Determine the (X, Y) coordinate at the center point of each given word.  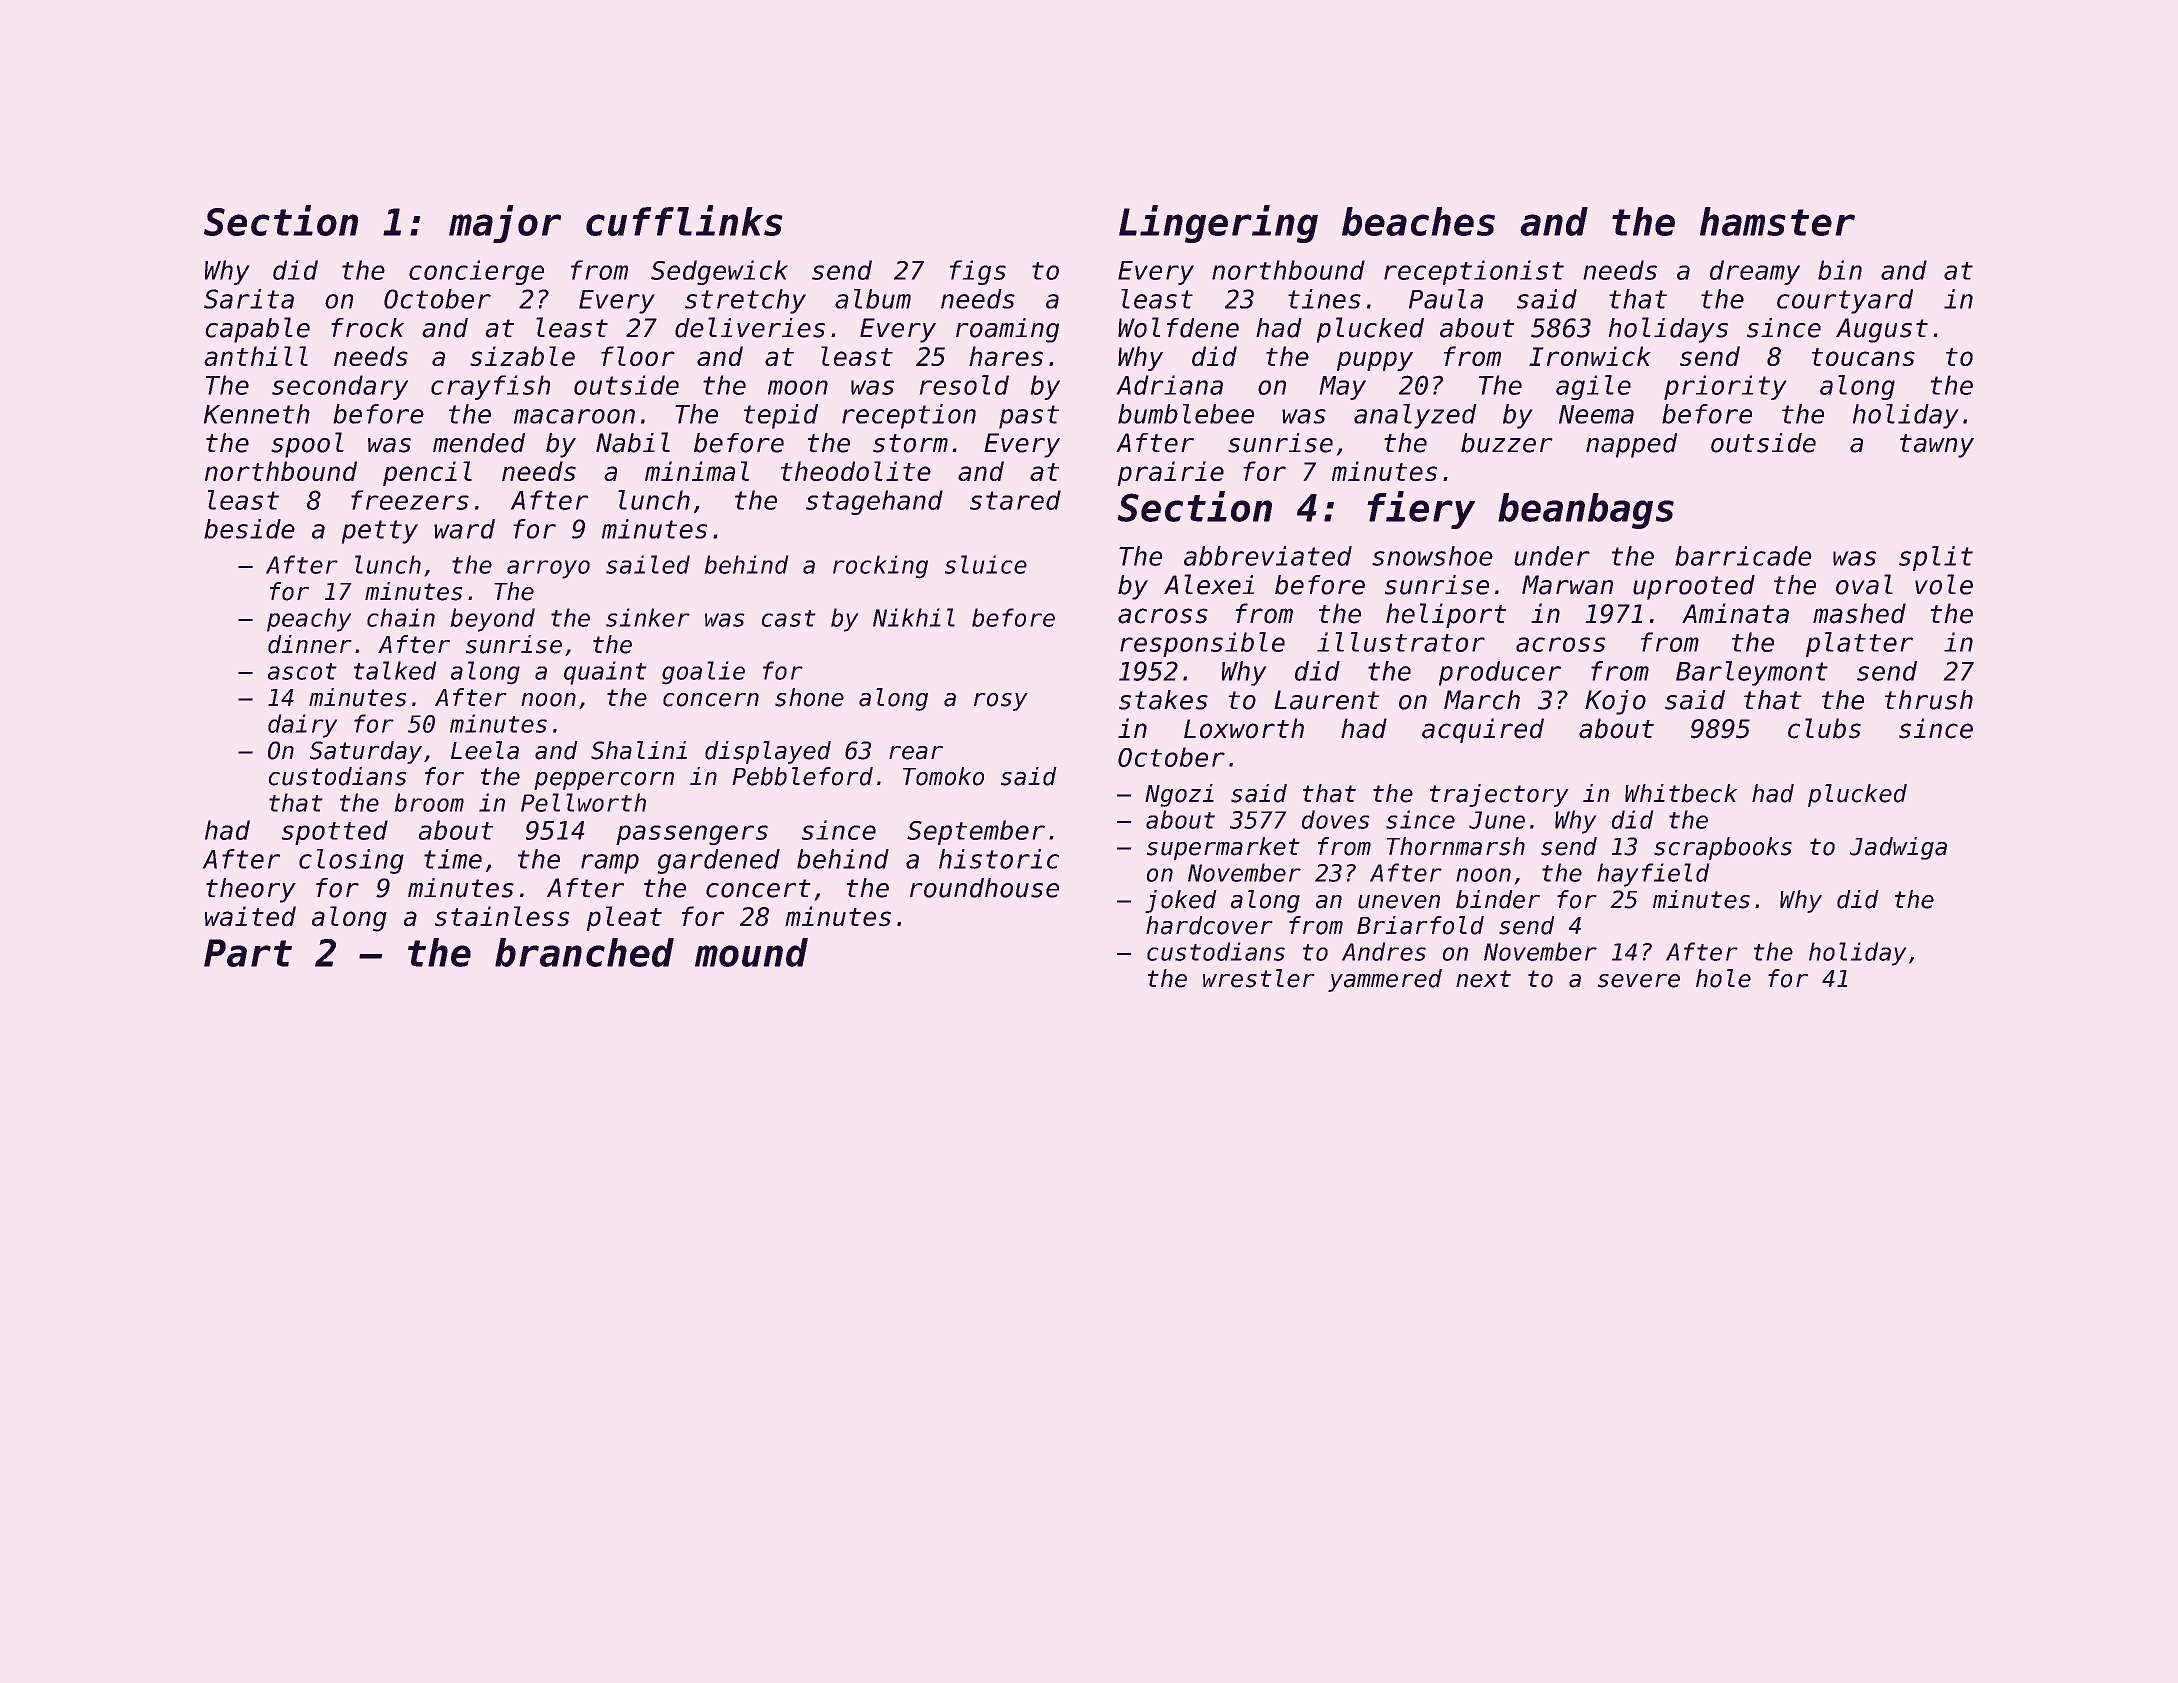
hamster (1777, 221)
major (505, 224)
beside (249, 529)
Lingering (1218, 224)
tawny (1937, 446)
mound (751, 952)
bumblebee (1186, 414)
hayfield (1653, 875)
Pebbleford (802, 776)
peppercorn (604, 781)
